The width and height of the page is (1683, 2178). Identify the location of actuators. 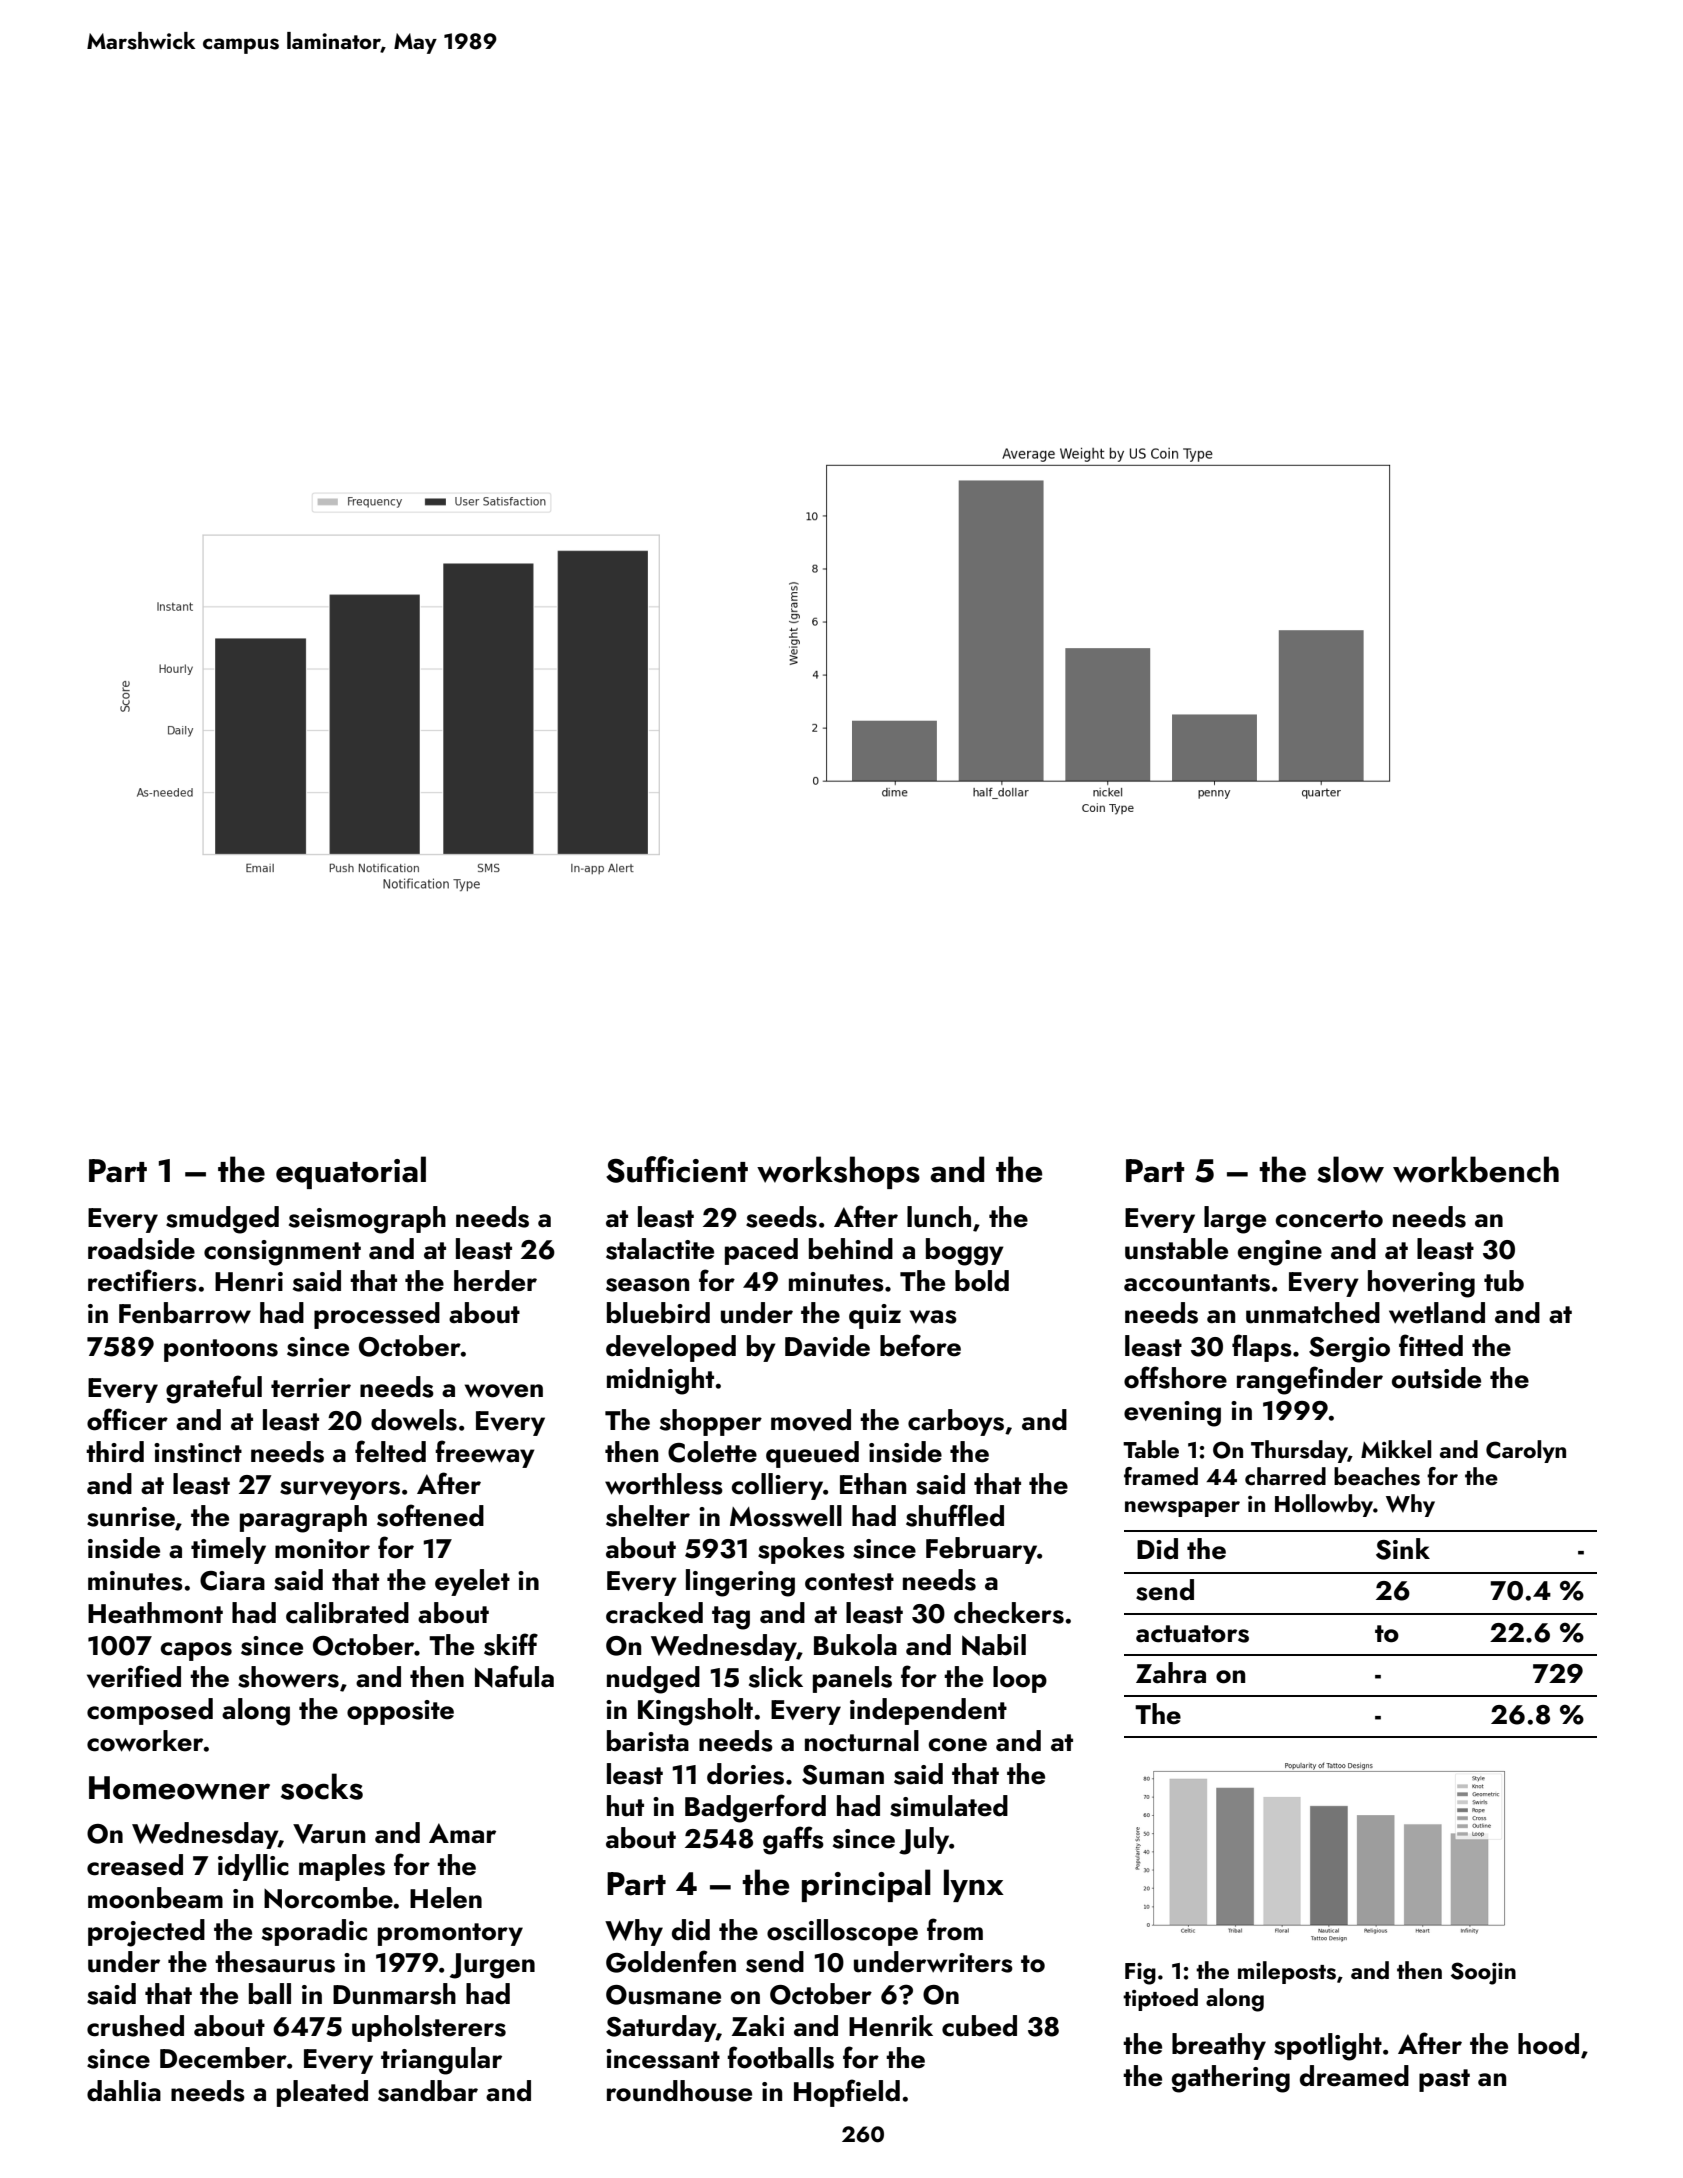
(1192, 1634).
